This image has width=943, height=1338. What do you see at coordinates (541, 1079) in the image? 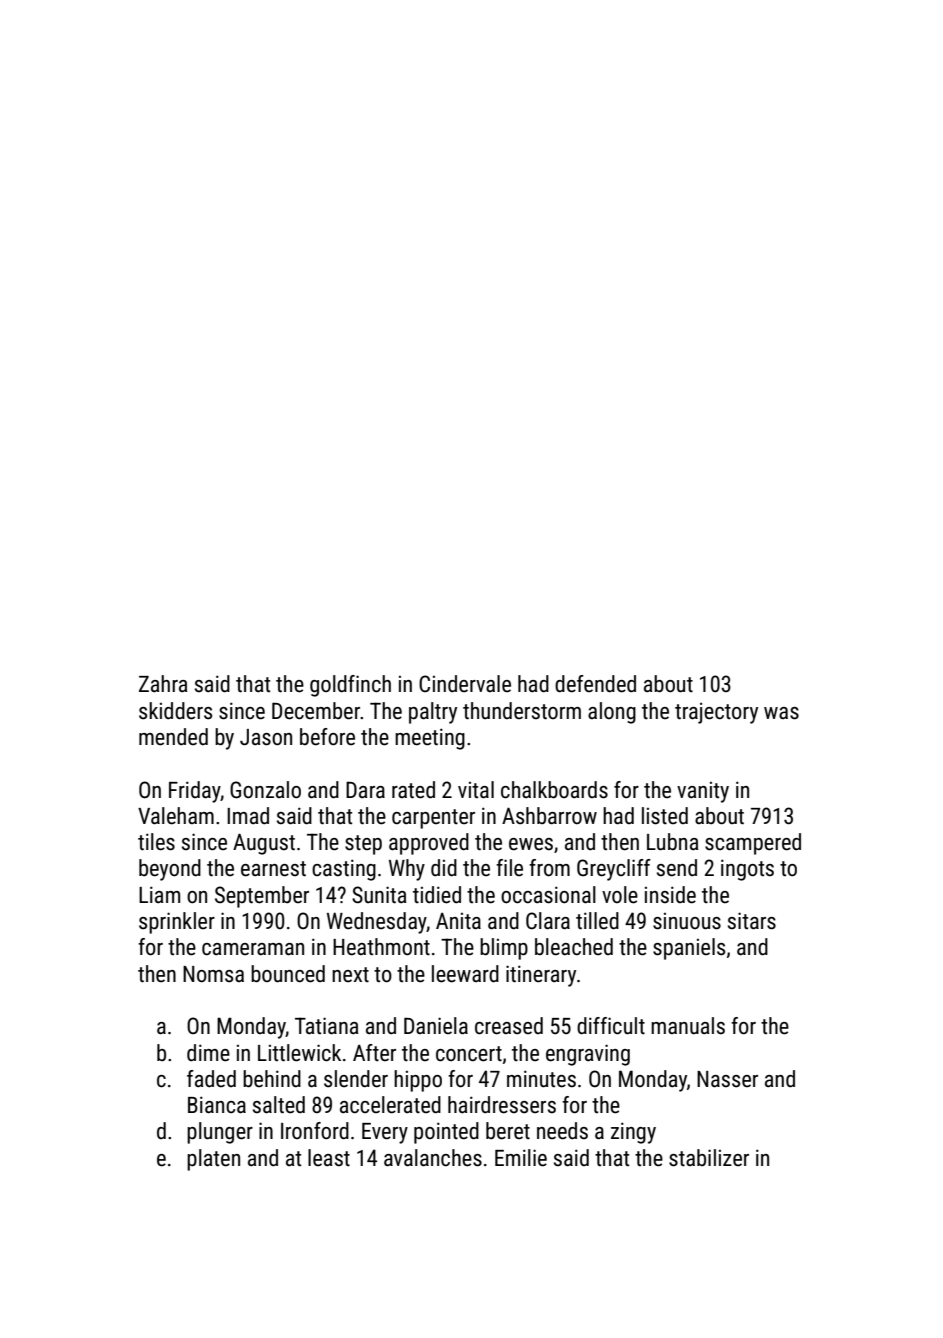
I see `minutes` at bounding box center [541, 1079].
